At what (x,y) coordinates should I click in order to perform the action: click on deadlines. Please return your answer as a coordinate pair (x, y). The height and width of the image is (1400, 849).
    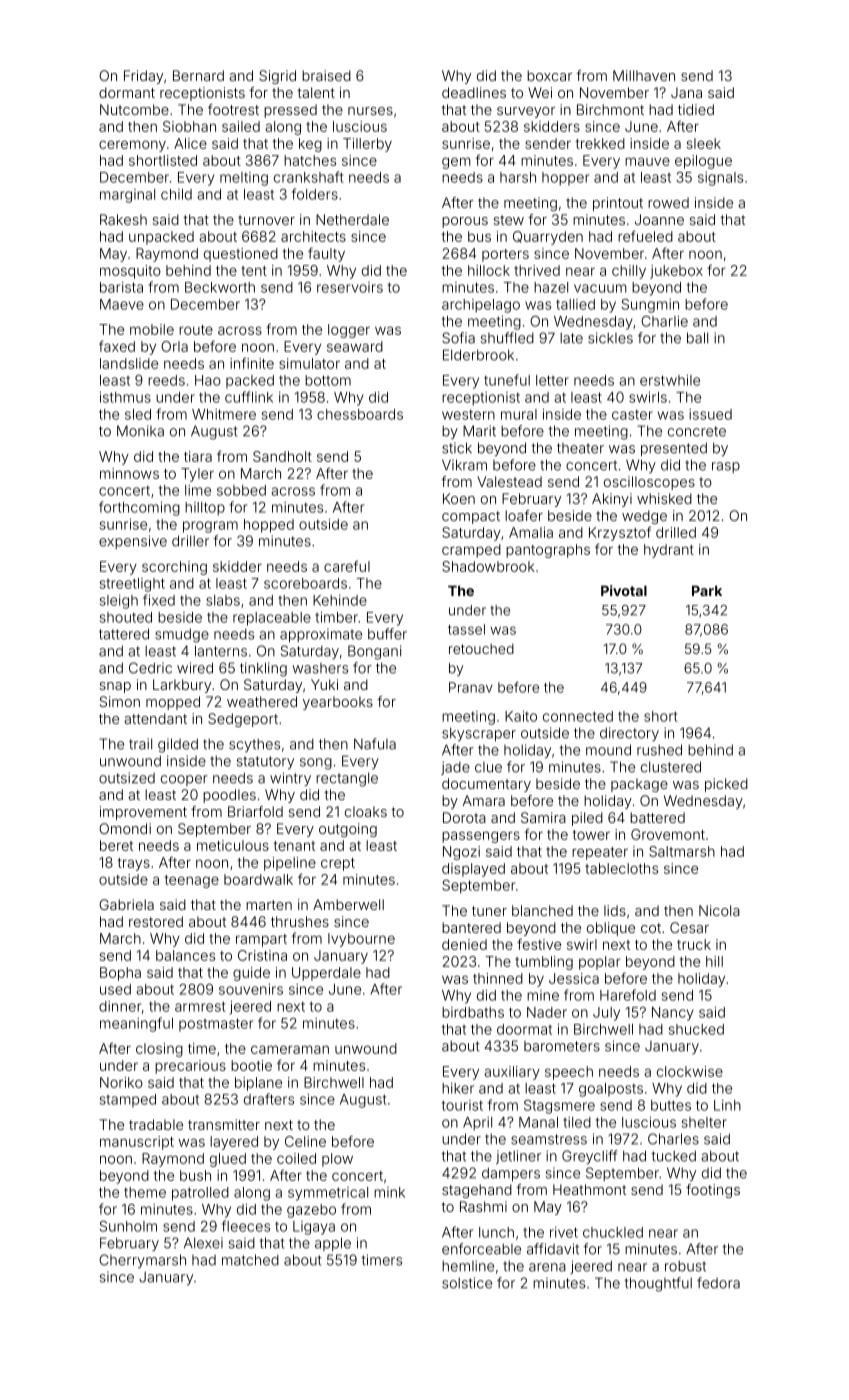
    Looking at the image, I should click on (474, 92).
